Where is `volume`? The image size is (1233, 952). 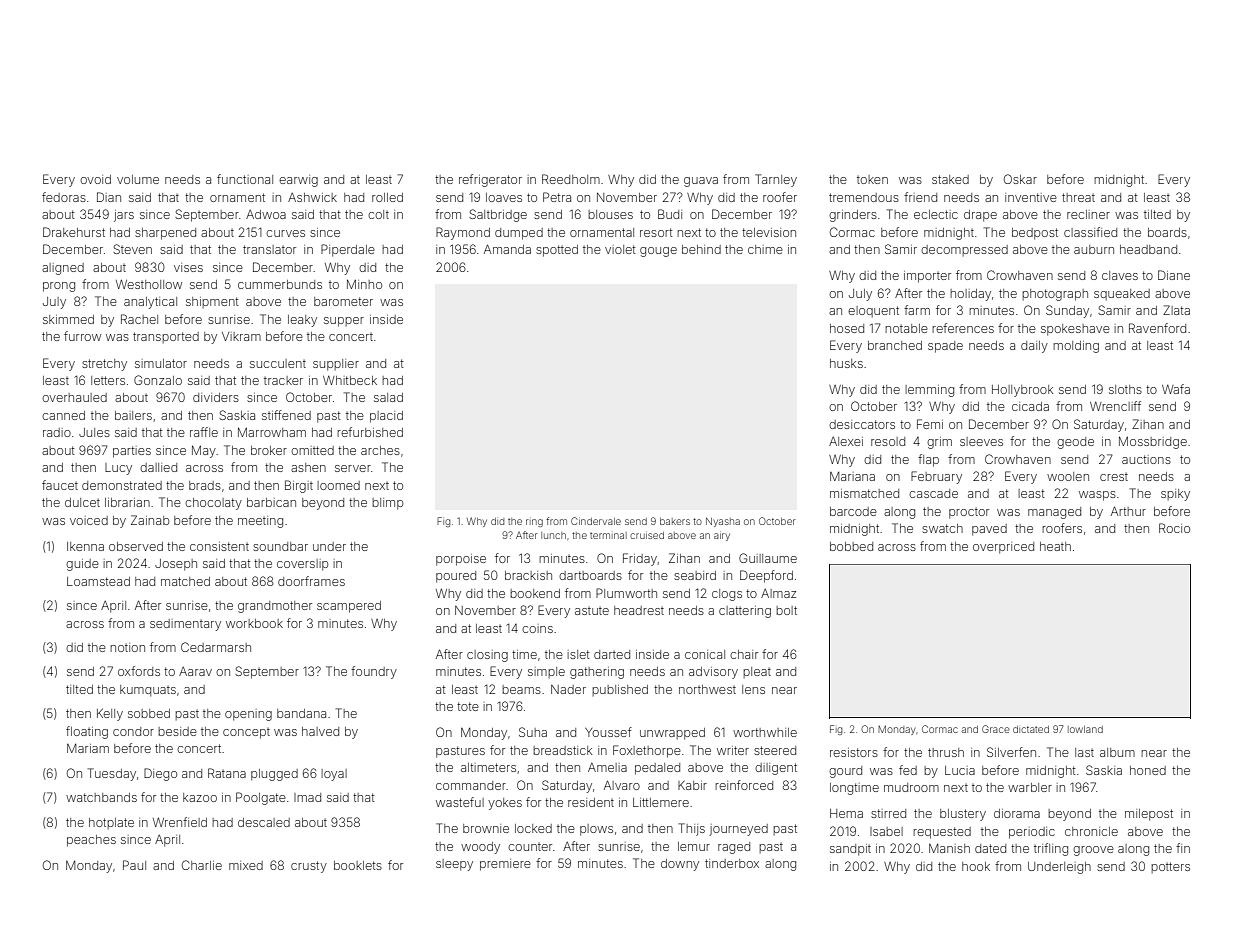
volume is located at coordinates (138, 179).
